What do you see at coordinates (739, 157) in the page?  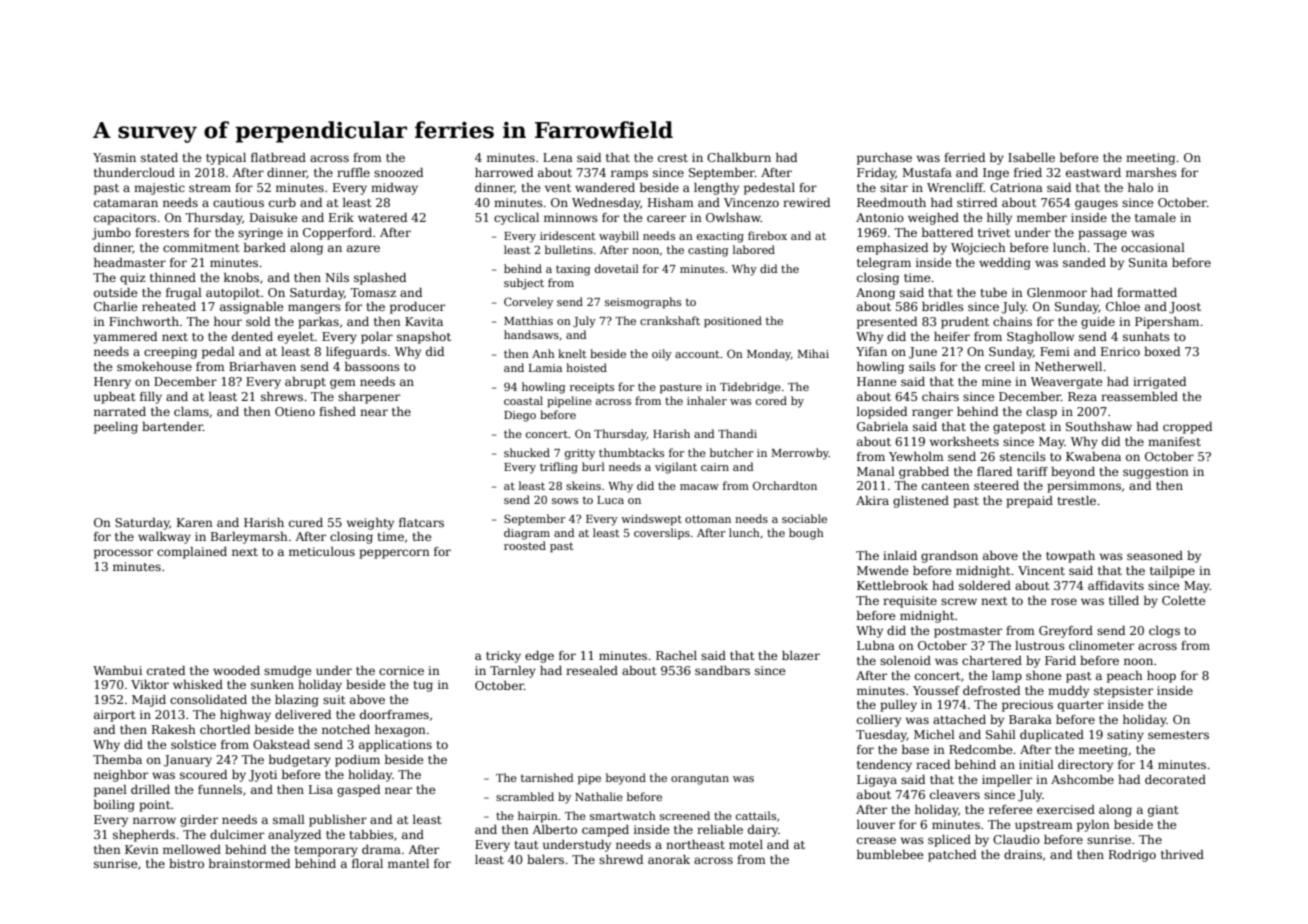 I see `Chalkburn` at bounding box center [739, 157].
